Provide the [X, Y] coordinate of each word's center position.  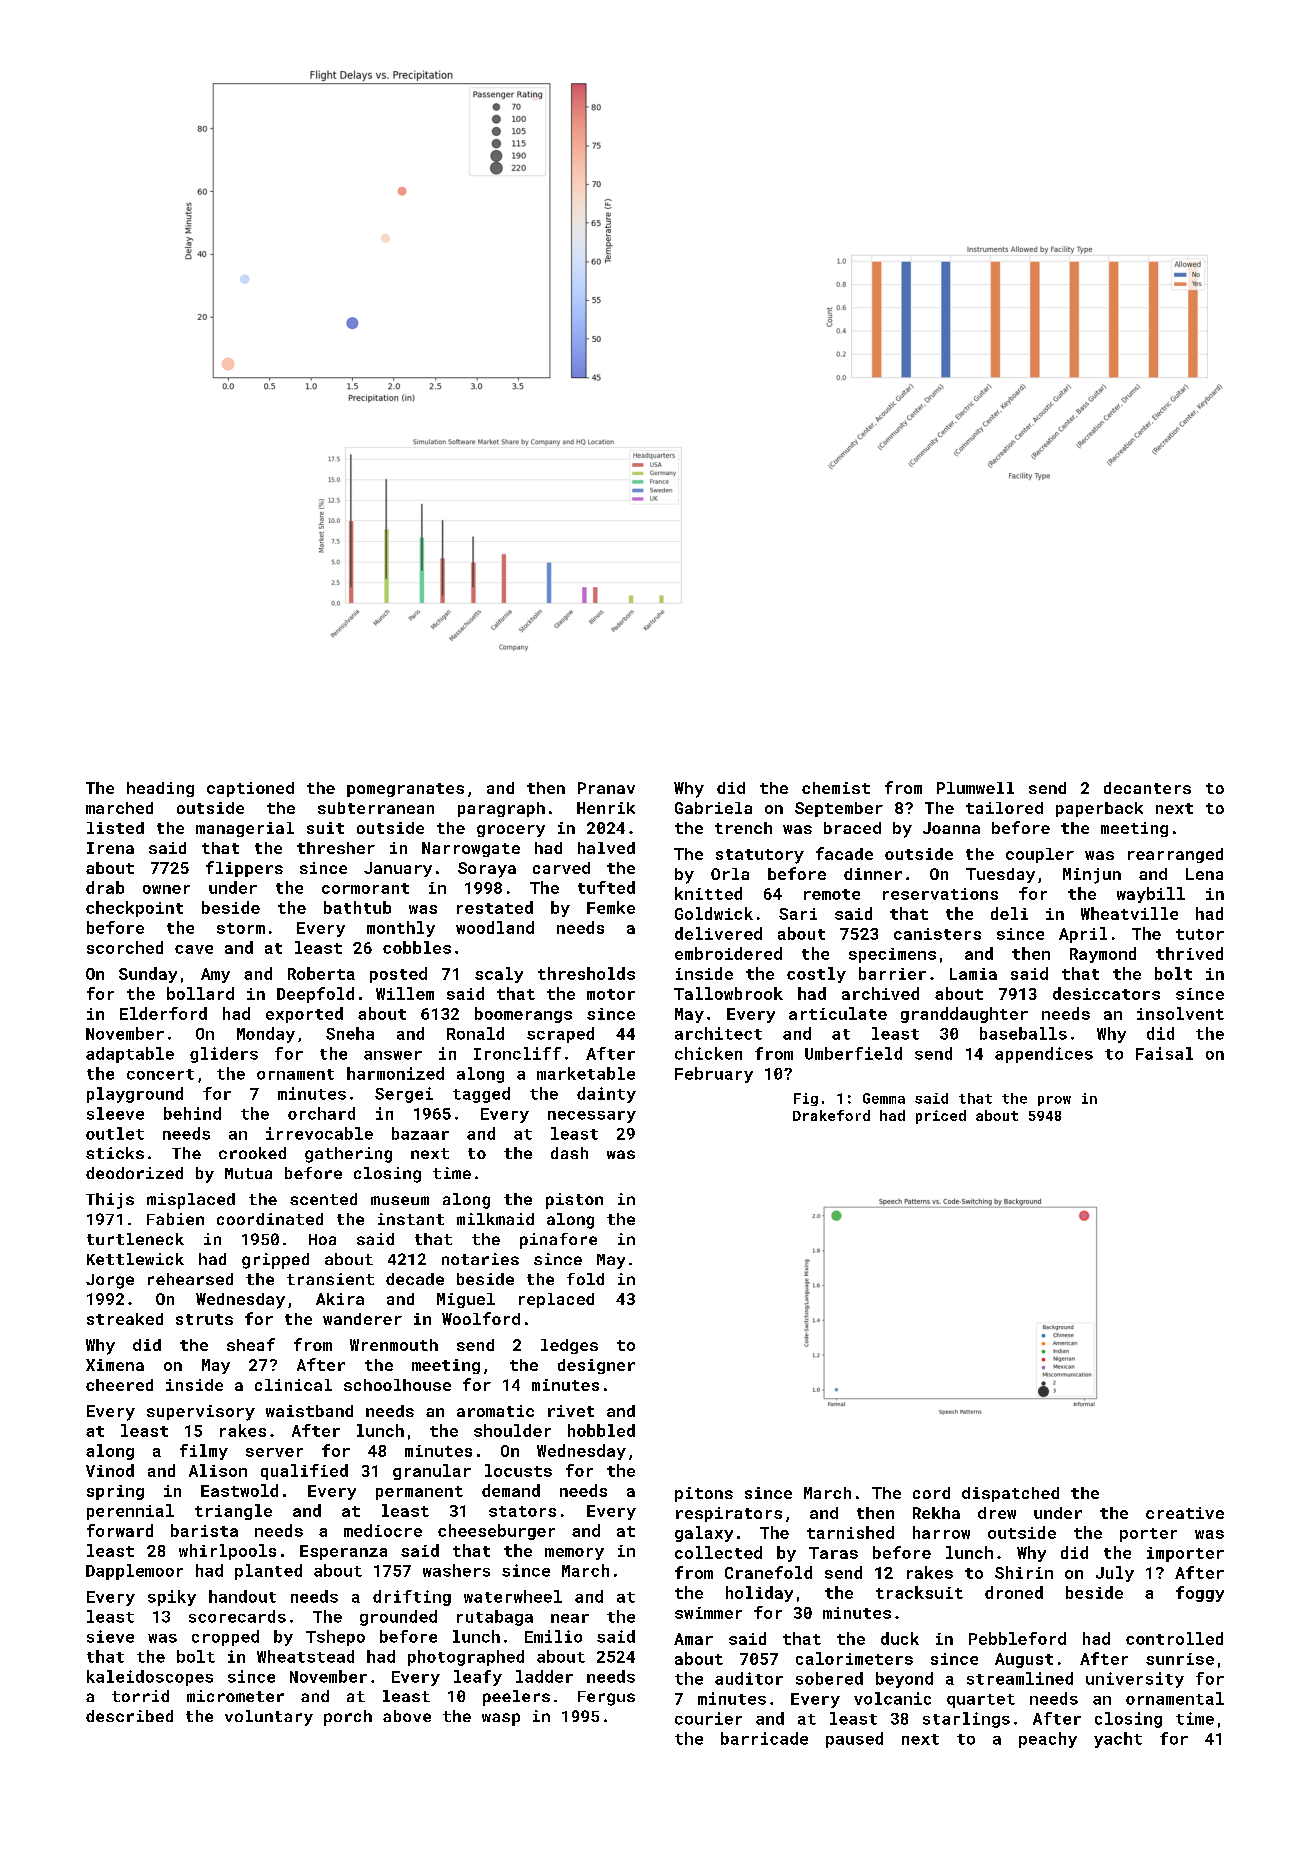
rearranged [1175, 855]
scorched [125, 947]
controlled [1174, 1638]
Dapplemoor [134, 1572]
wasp [501, 1719]
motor [611, 994]
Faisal [1164, 1053]
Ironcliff [517, 1053]
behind [192, 1113]
